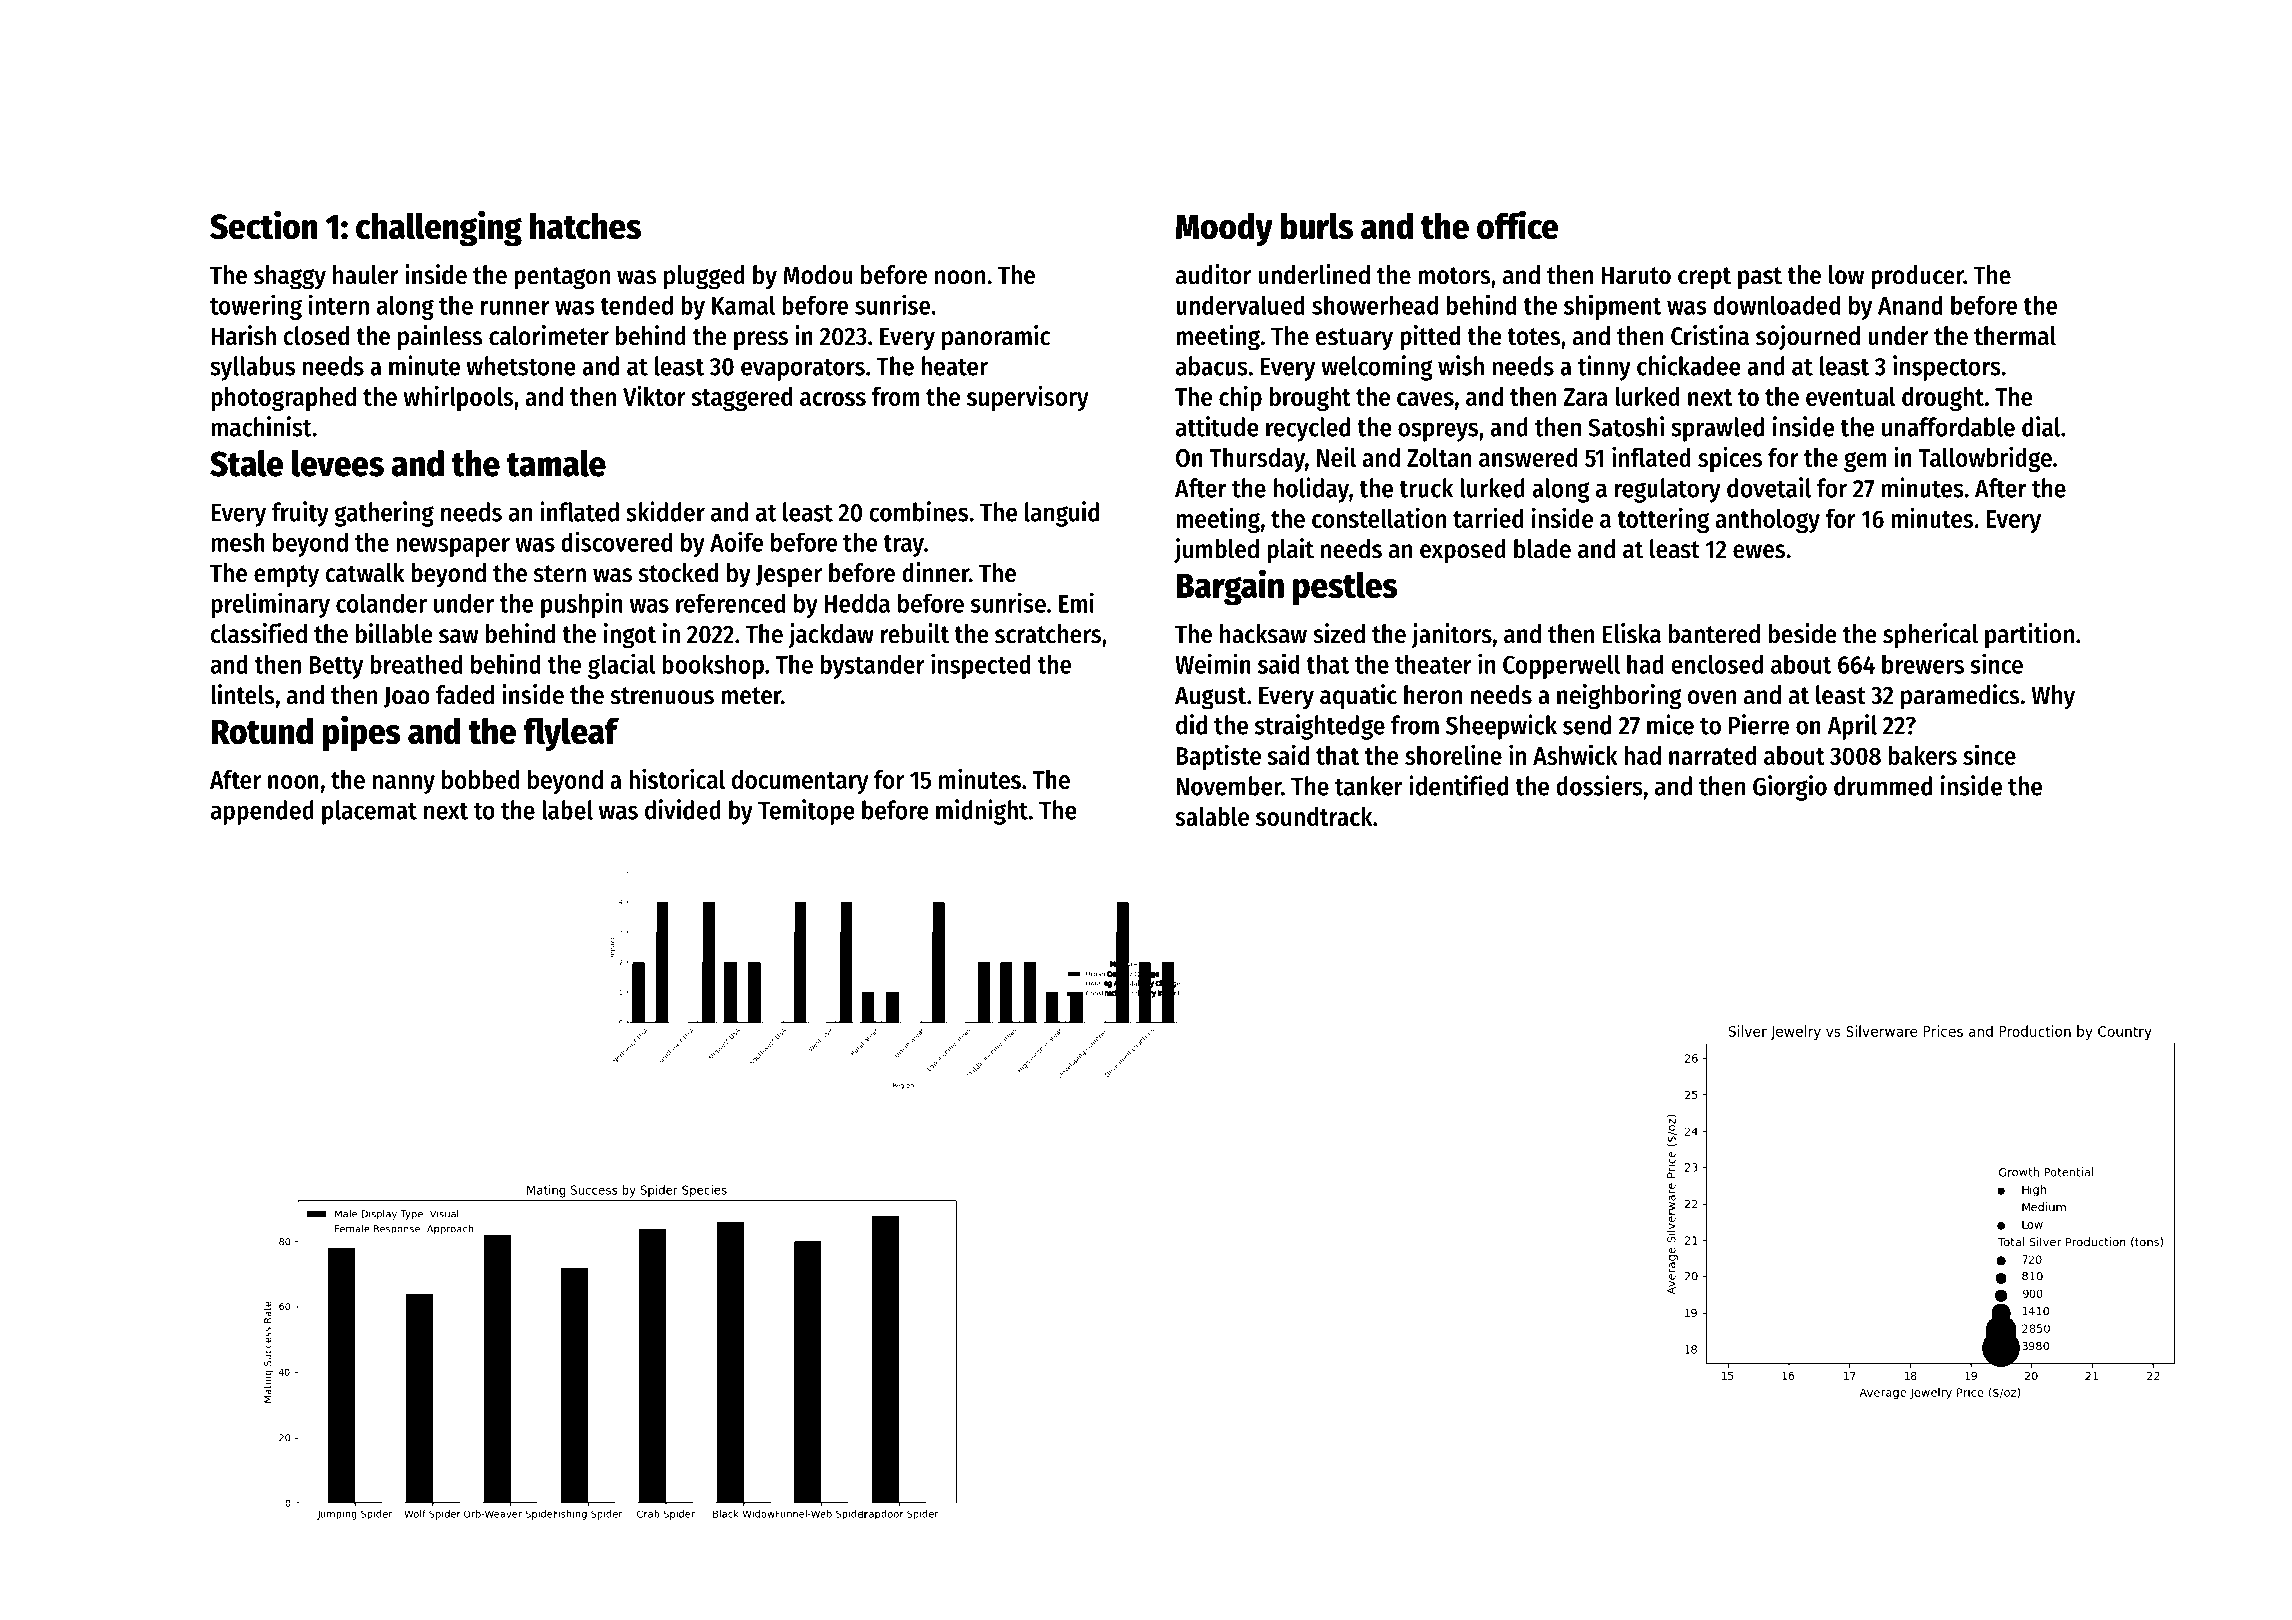 The height and width of the screenshot is (1620, 2292). Describe the element at coordinates (1808, 338) in the screenshot. I see `sojourned` at that location.
